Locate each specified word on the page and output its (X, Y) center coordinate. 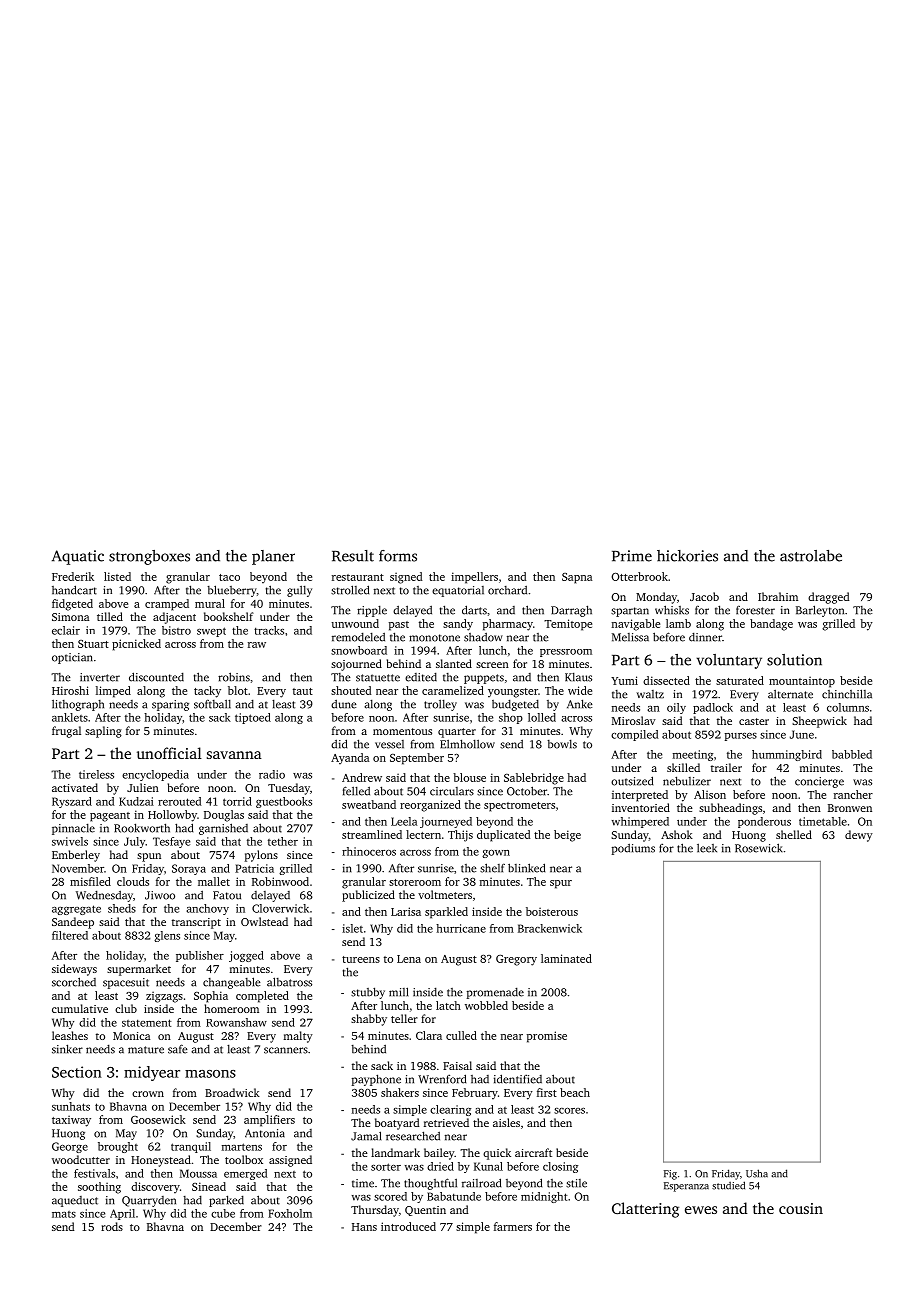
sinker (67, 1049)
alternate (790, 694)
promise (547, 1037)
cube (223, 1213)
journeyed (446, 822)
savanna (234, 755)
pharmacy (508, 625)
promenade (495, 993)
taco (229, 577)
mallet (214, 881)
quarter (457, 733)
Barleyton (820, 611)
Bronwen (850, 808)
